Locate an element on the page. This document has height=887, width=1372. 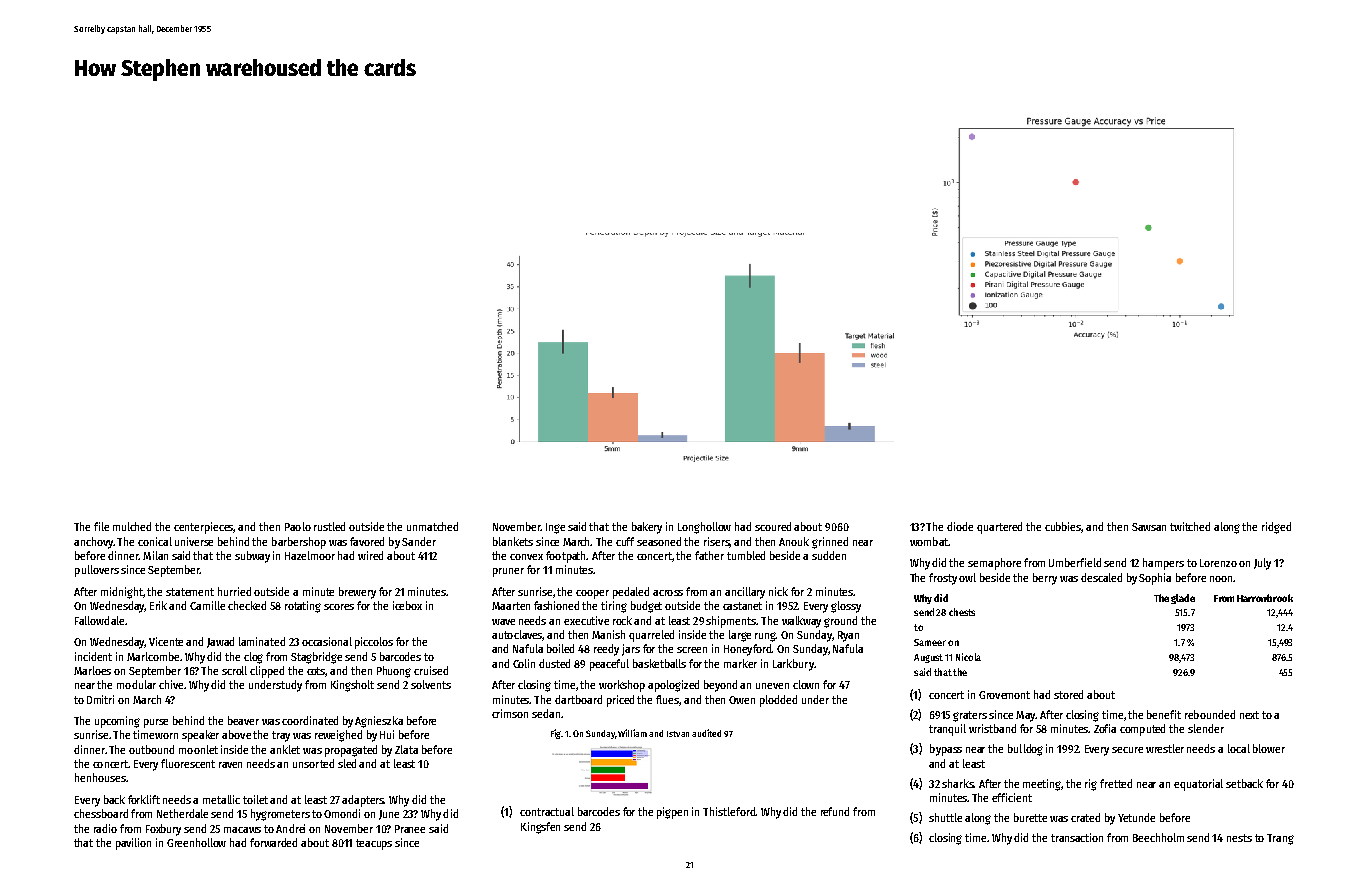
beaver is located at coordinates (243, 720).
